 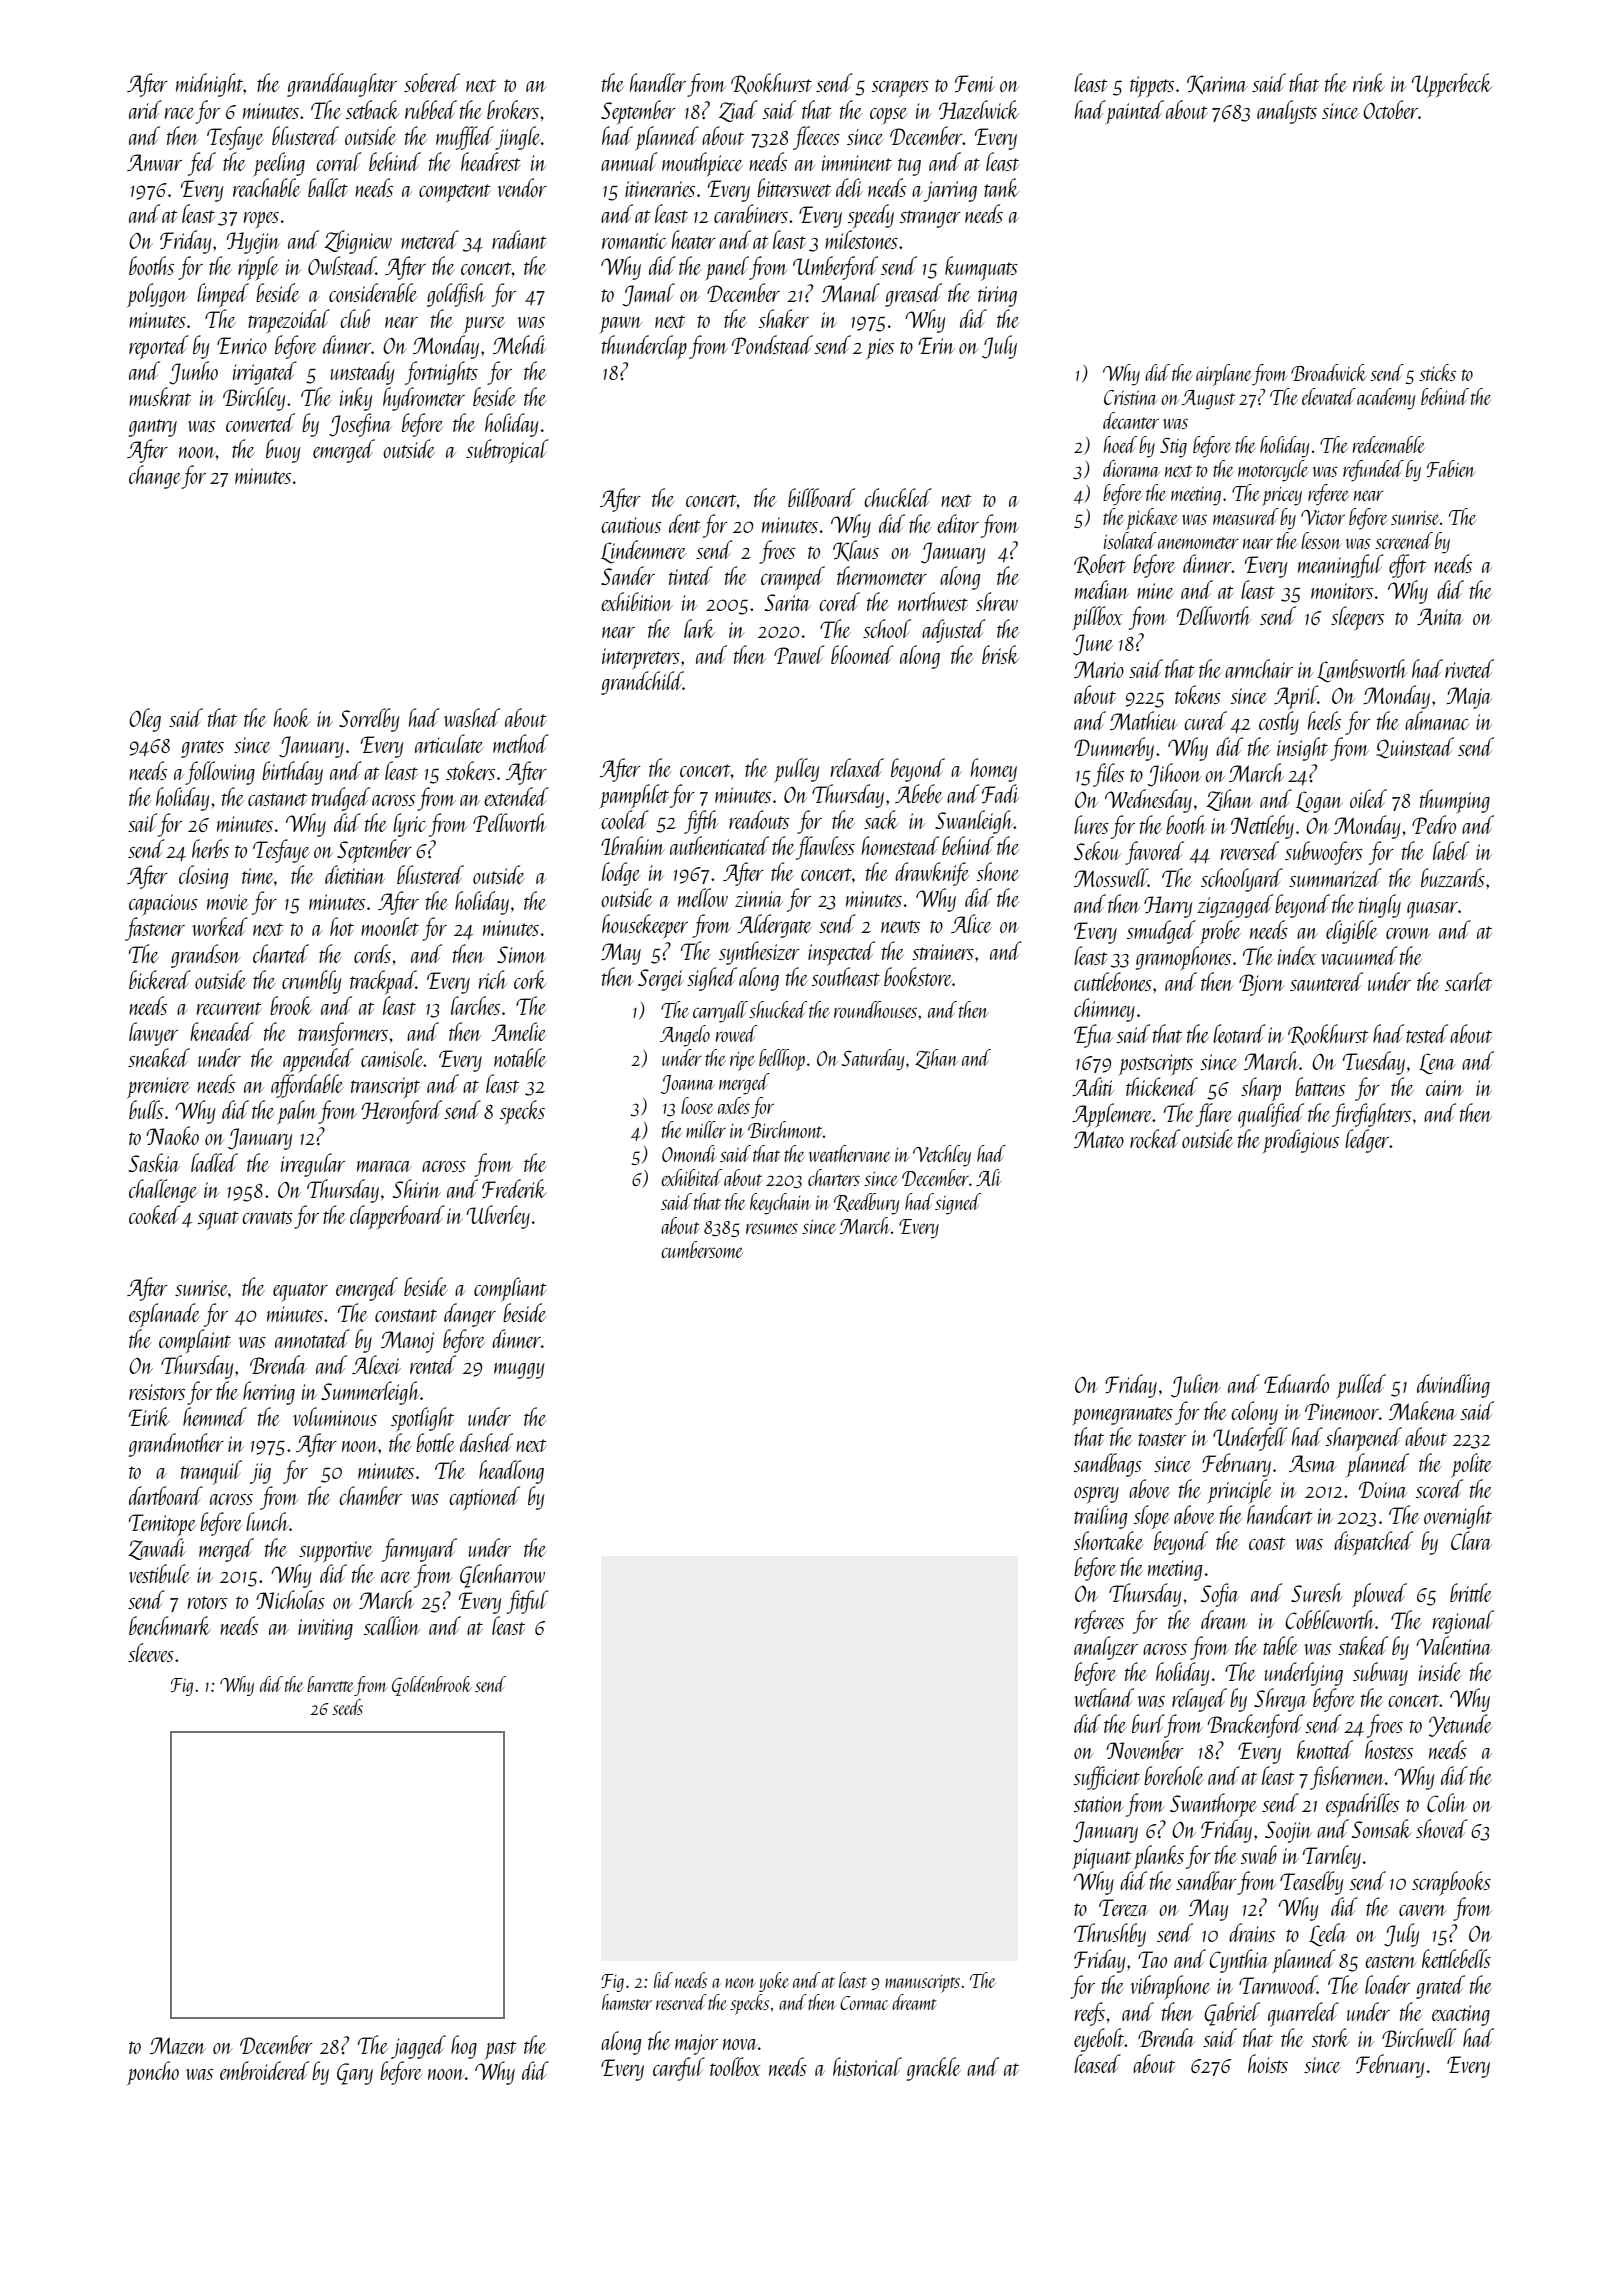 What do you see at coordinates (900, 926) in the image?
I see `newts` at bounding box center [900, 926].
